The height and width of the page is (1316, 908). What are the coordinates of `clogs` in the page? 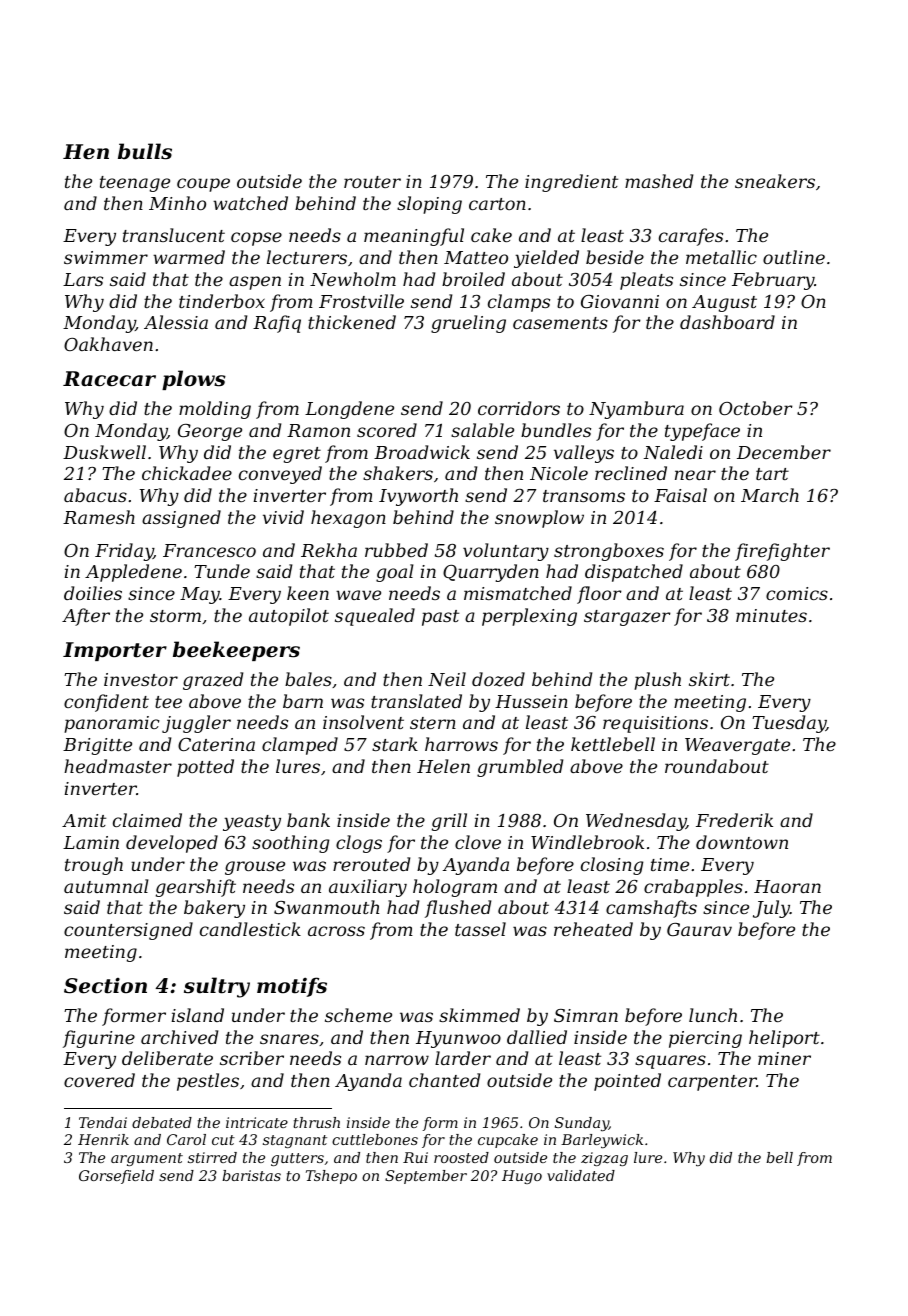 It's located at (359, 844).
